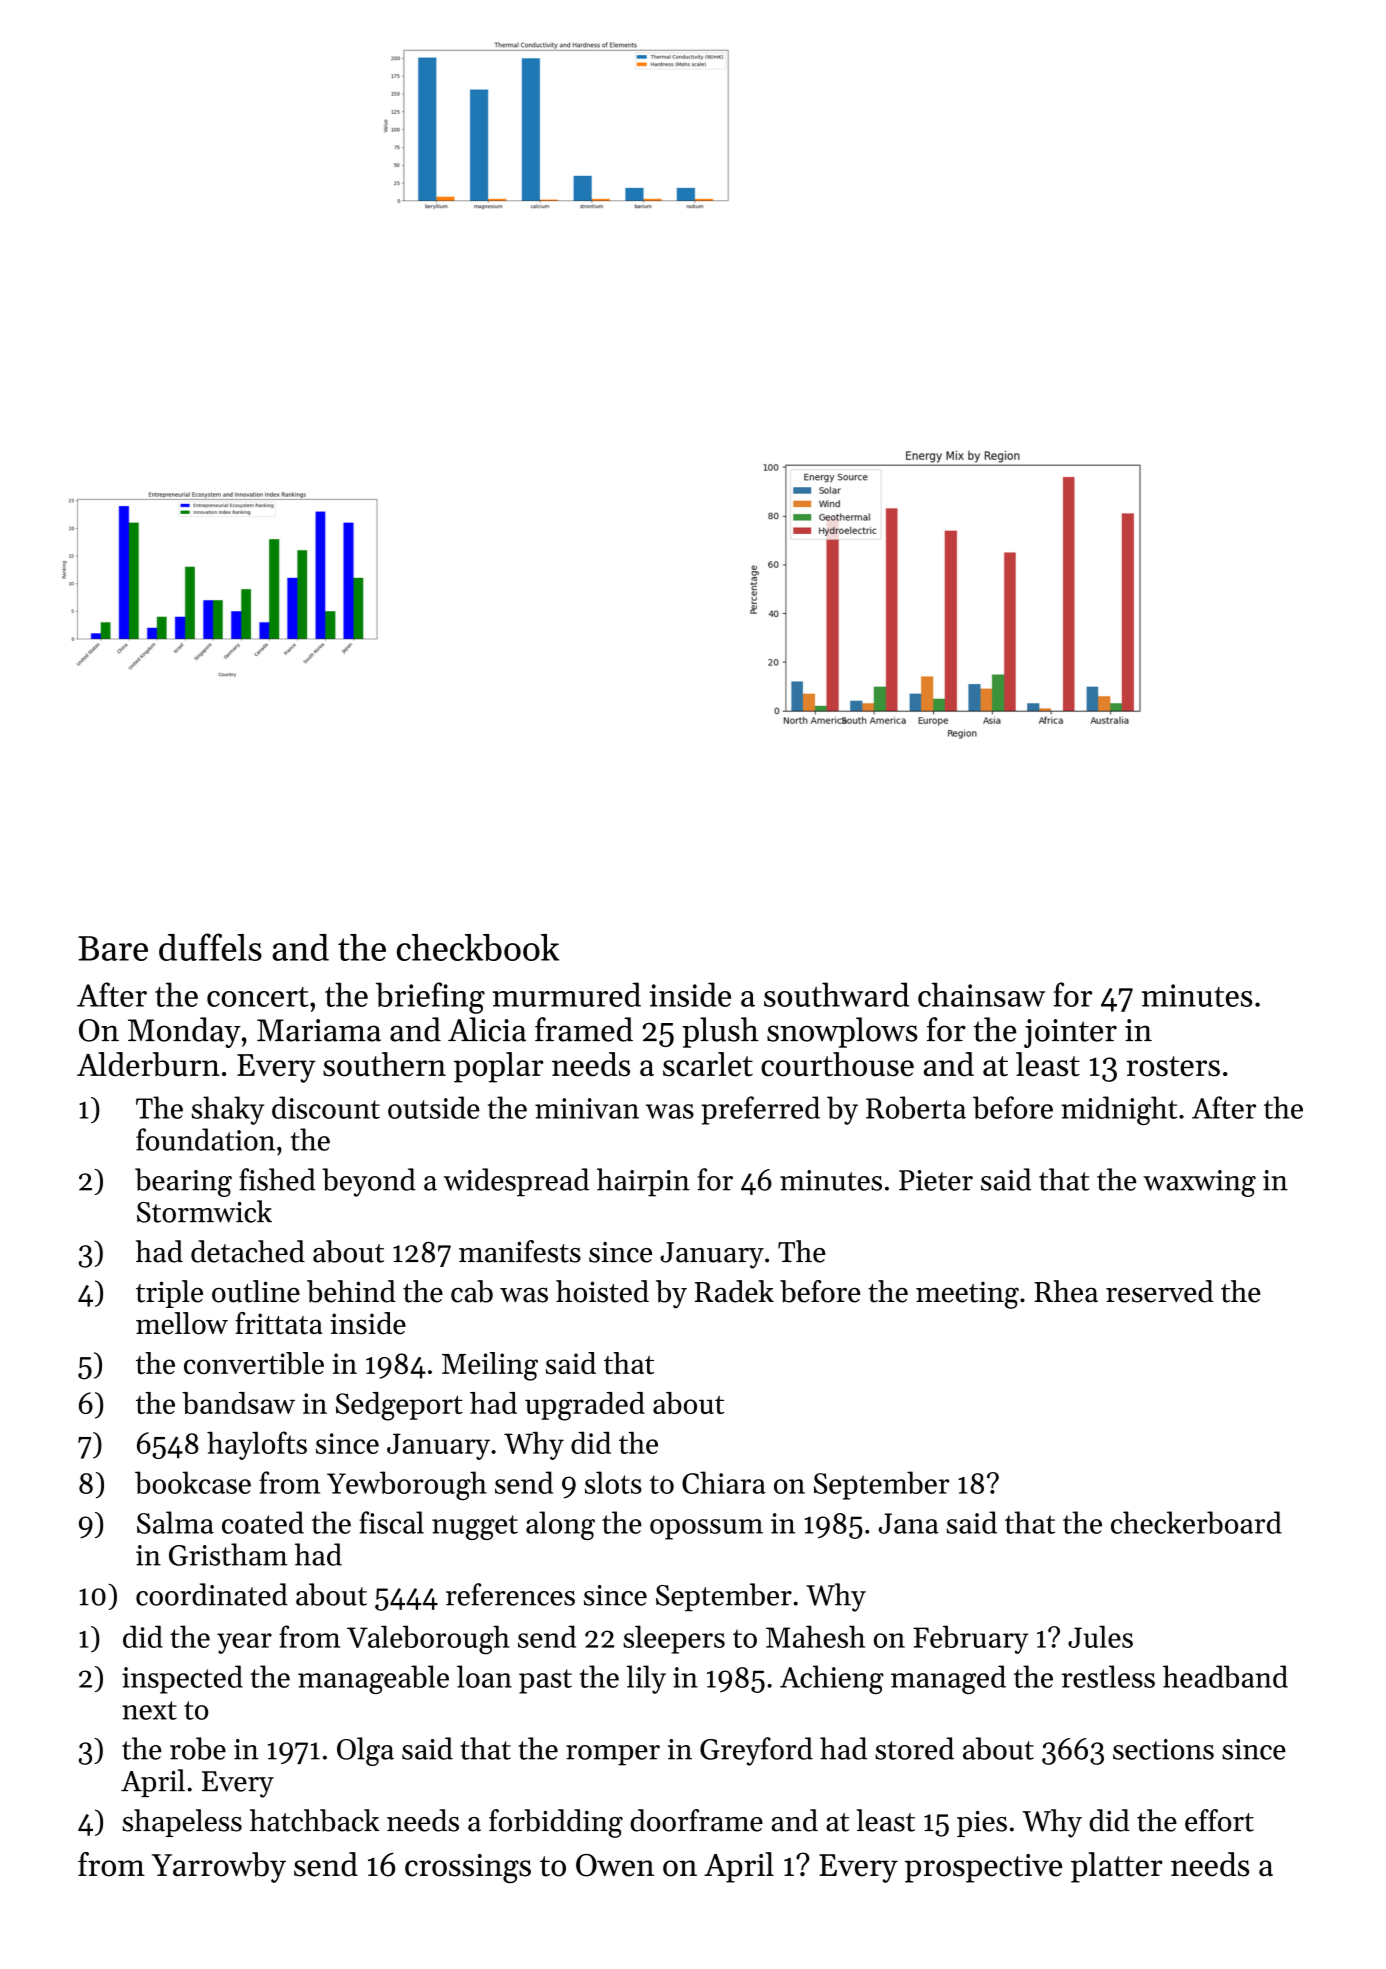 This screenshot has width=1386, height=1969. Describe the element at coordinates (643, 1182) in the screenshot. I see `hairpin` at that location.
